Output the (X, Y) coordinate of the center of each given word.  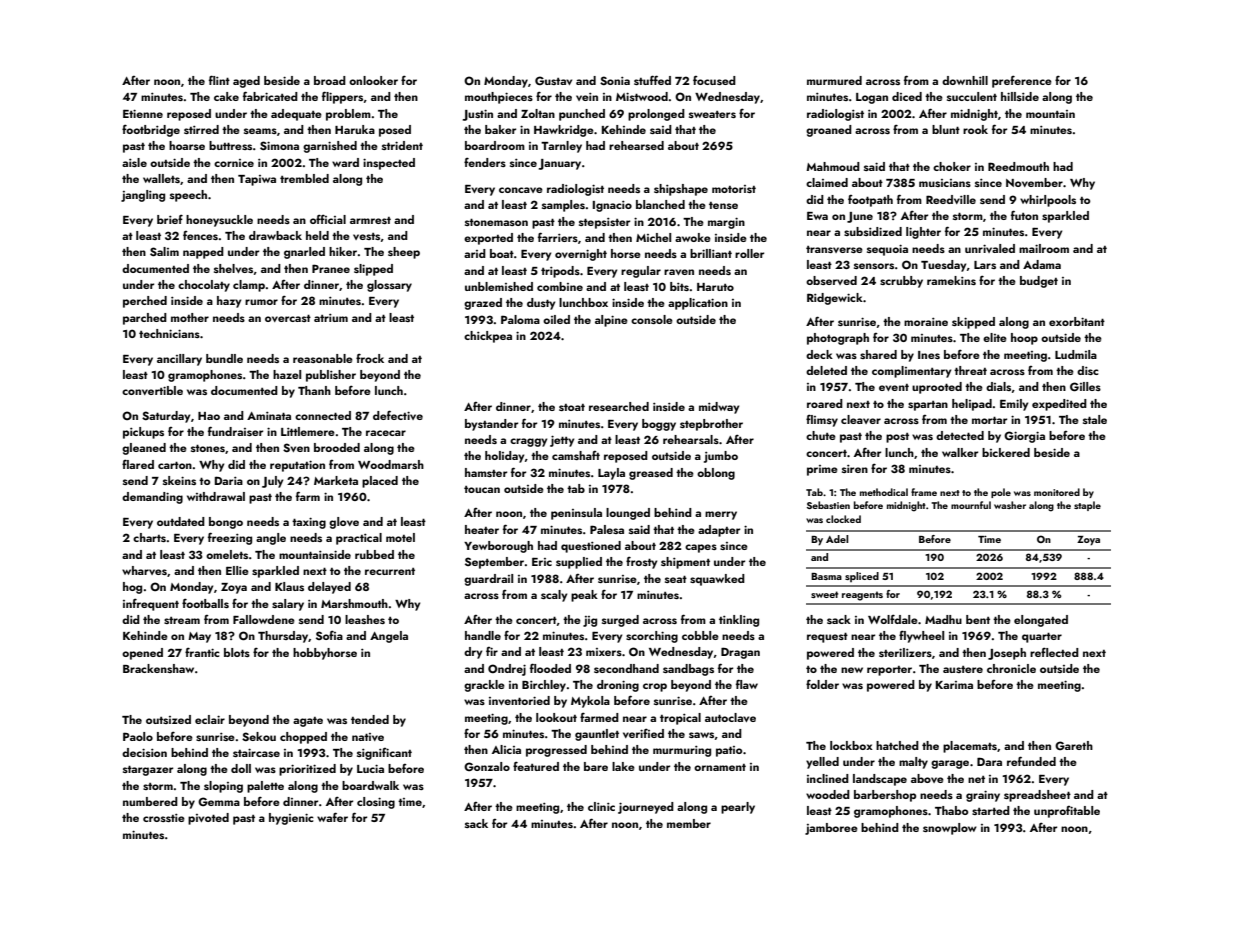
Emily (1014, 405)
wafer (332, 817)
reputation (297, 466)
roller (749, 253)
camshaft (576, 455)
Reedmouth (1018, 166)
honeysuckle (219, 221)
